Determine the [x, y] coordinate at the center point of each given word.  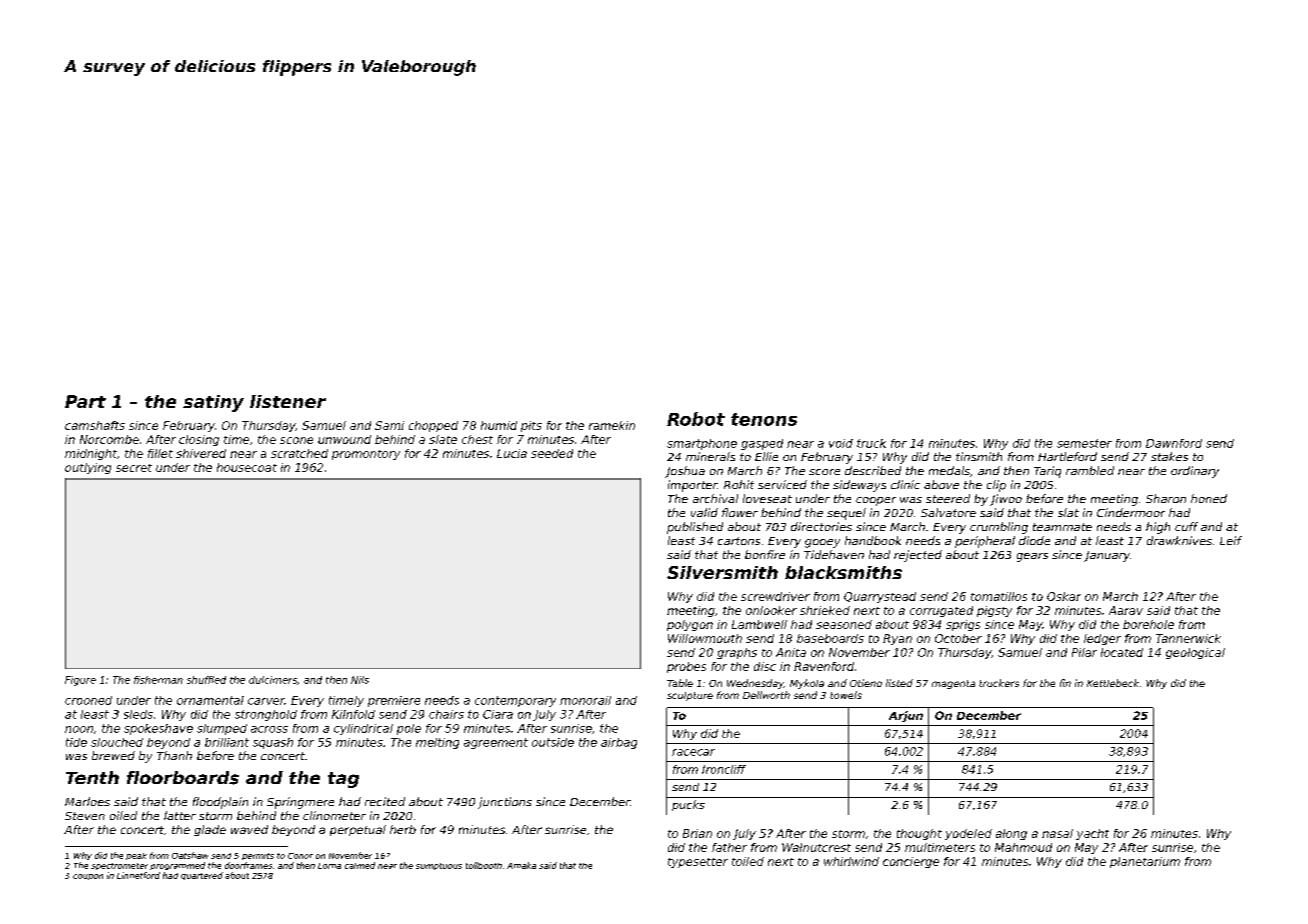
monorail [585, 700]
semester [1084, 443]
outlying [88, 468]
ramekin [612, 425]
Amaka [521, 865]
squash [273, 743]
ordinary [1195, 472]
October [958, 638]
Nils [360, 680]
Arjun [906, 716]
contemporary [515, 701]
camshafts [95, 425]
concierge [911, 862]
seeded [552, 453]
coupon [88, 877]
